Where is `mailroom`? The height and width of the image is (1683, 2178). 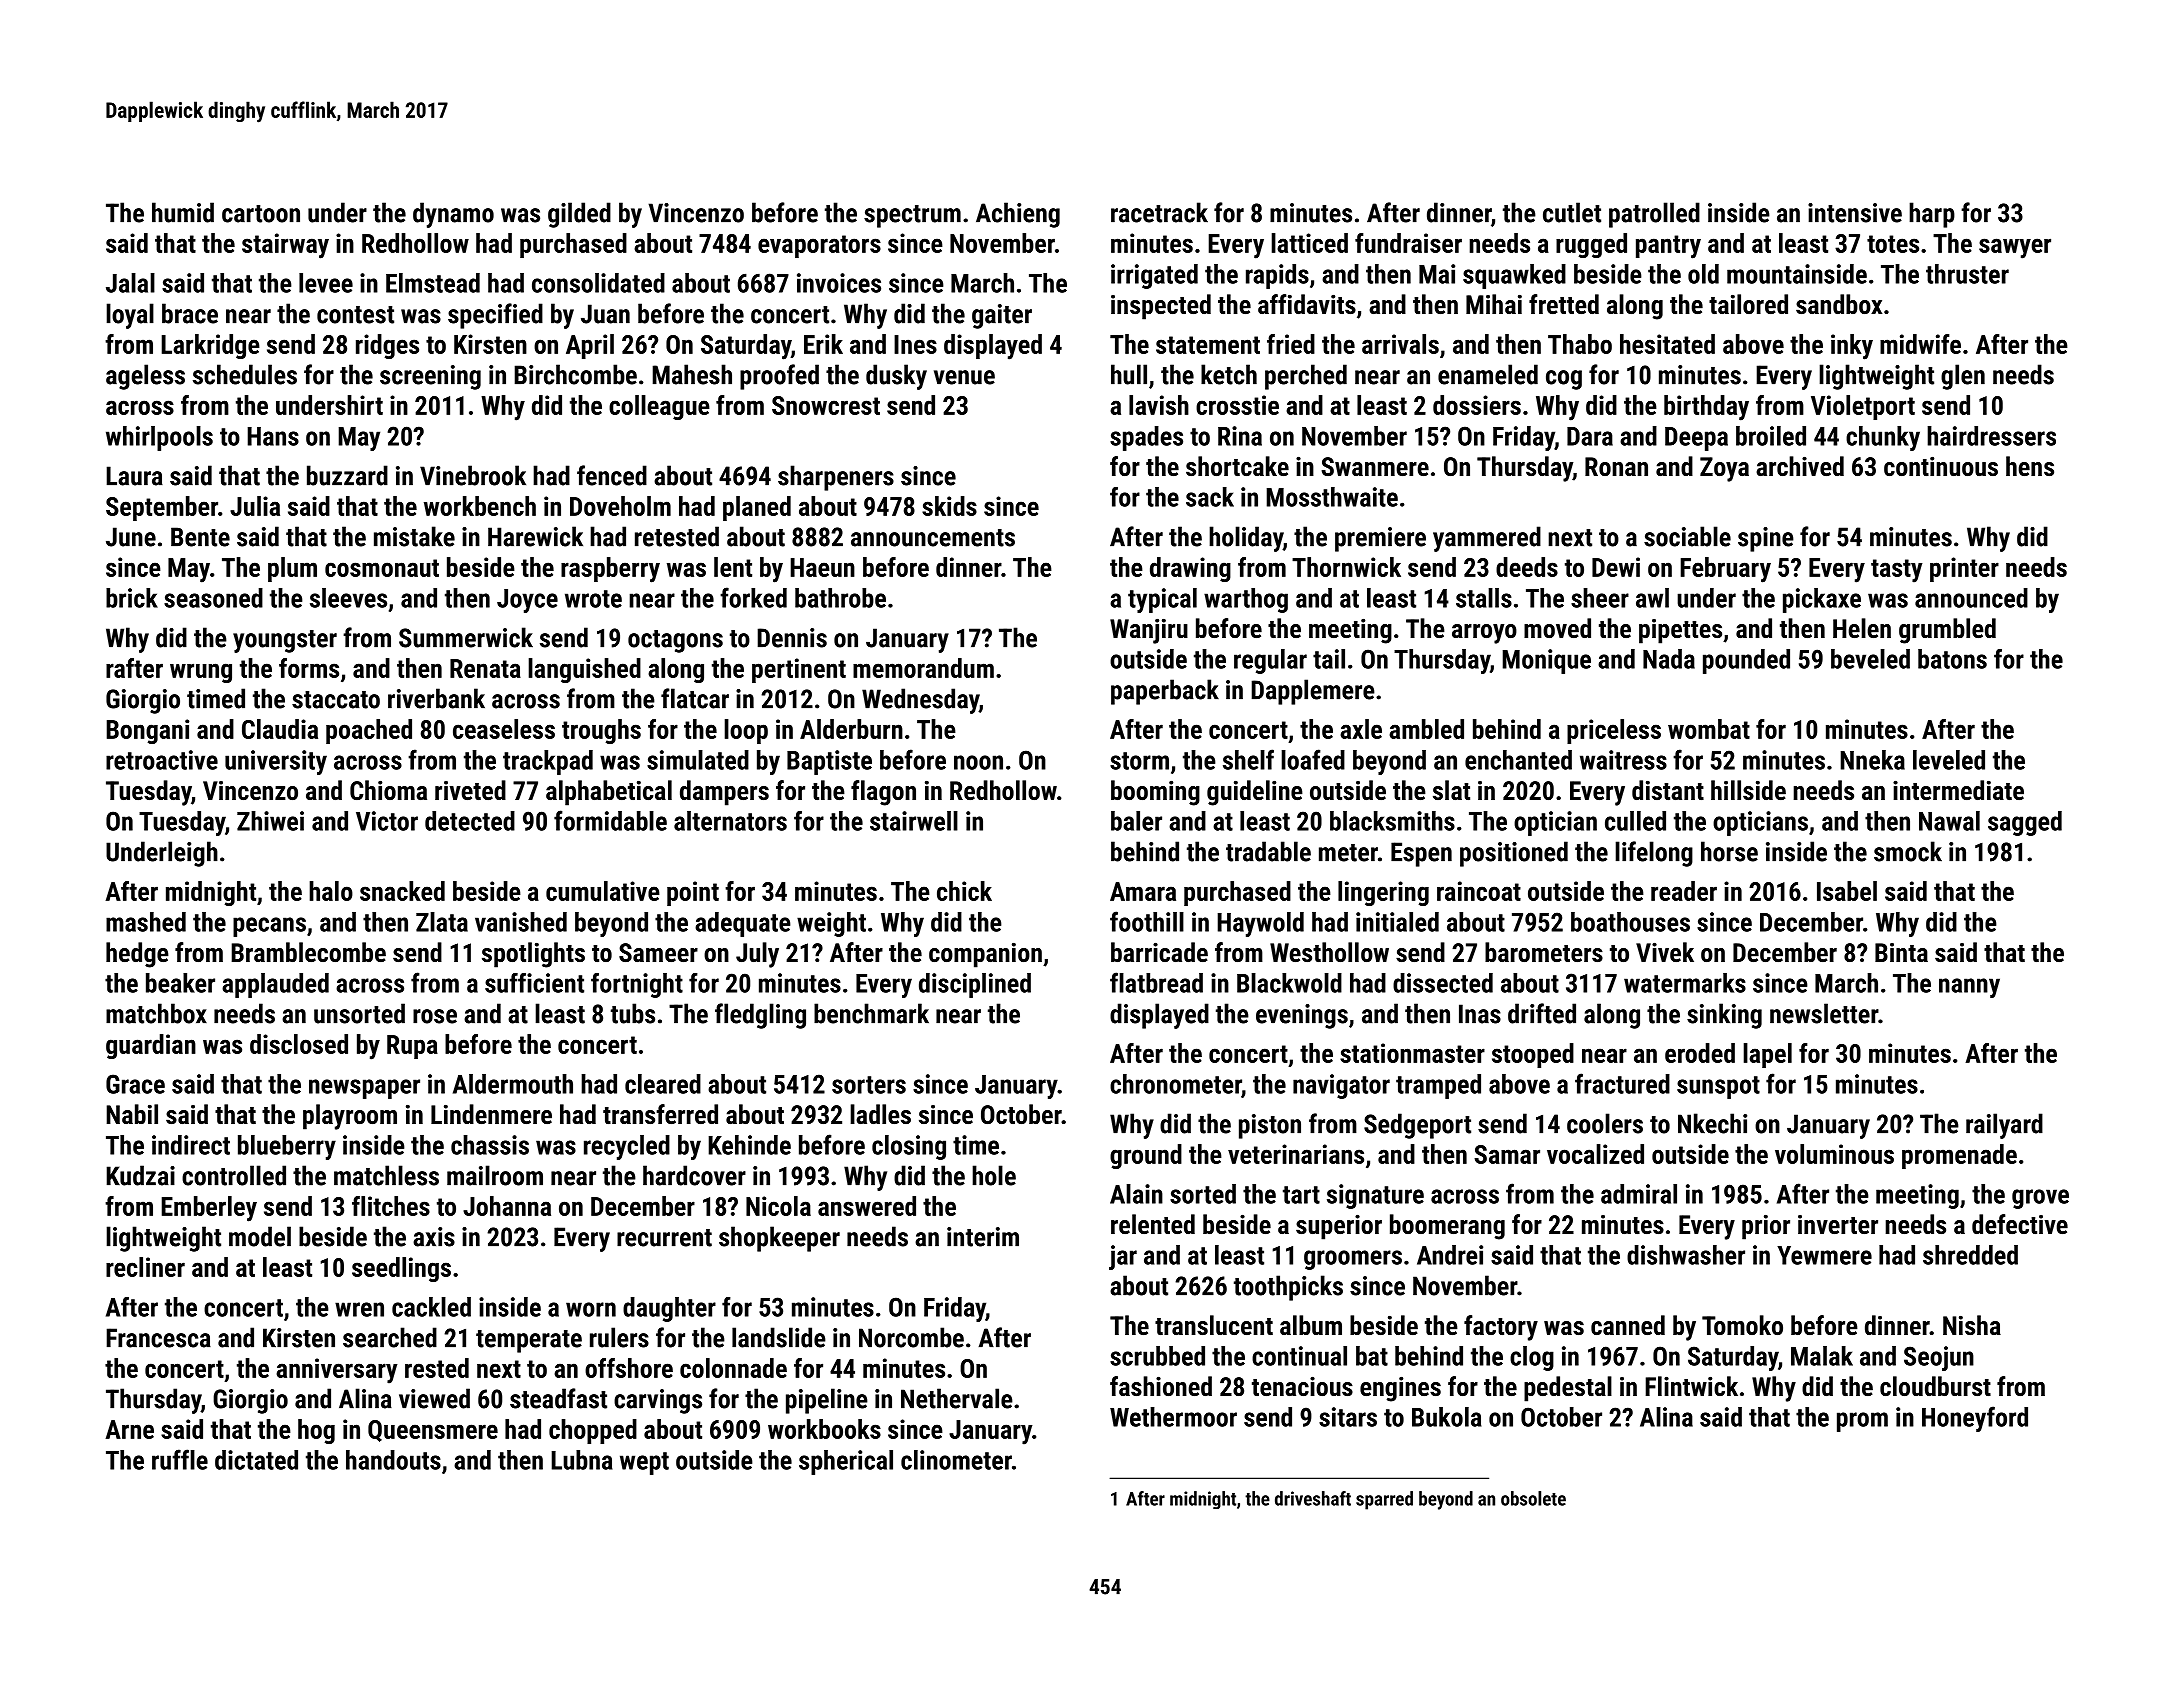 mailroom is located at coordinates (495, 1175).
